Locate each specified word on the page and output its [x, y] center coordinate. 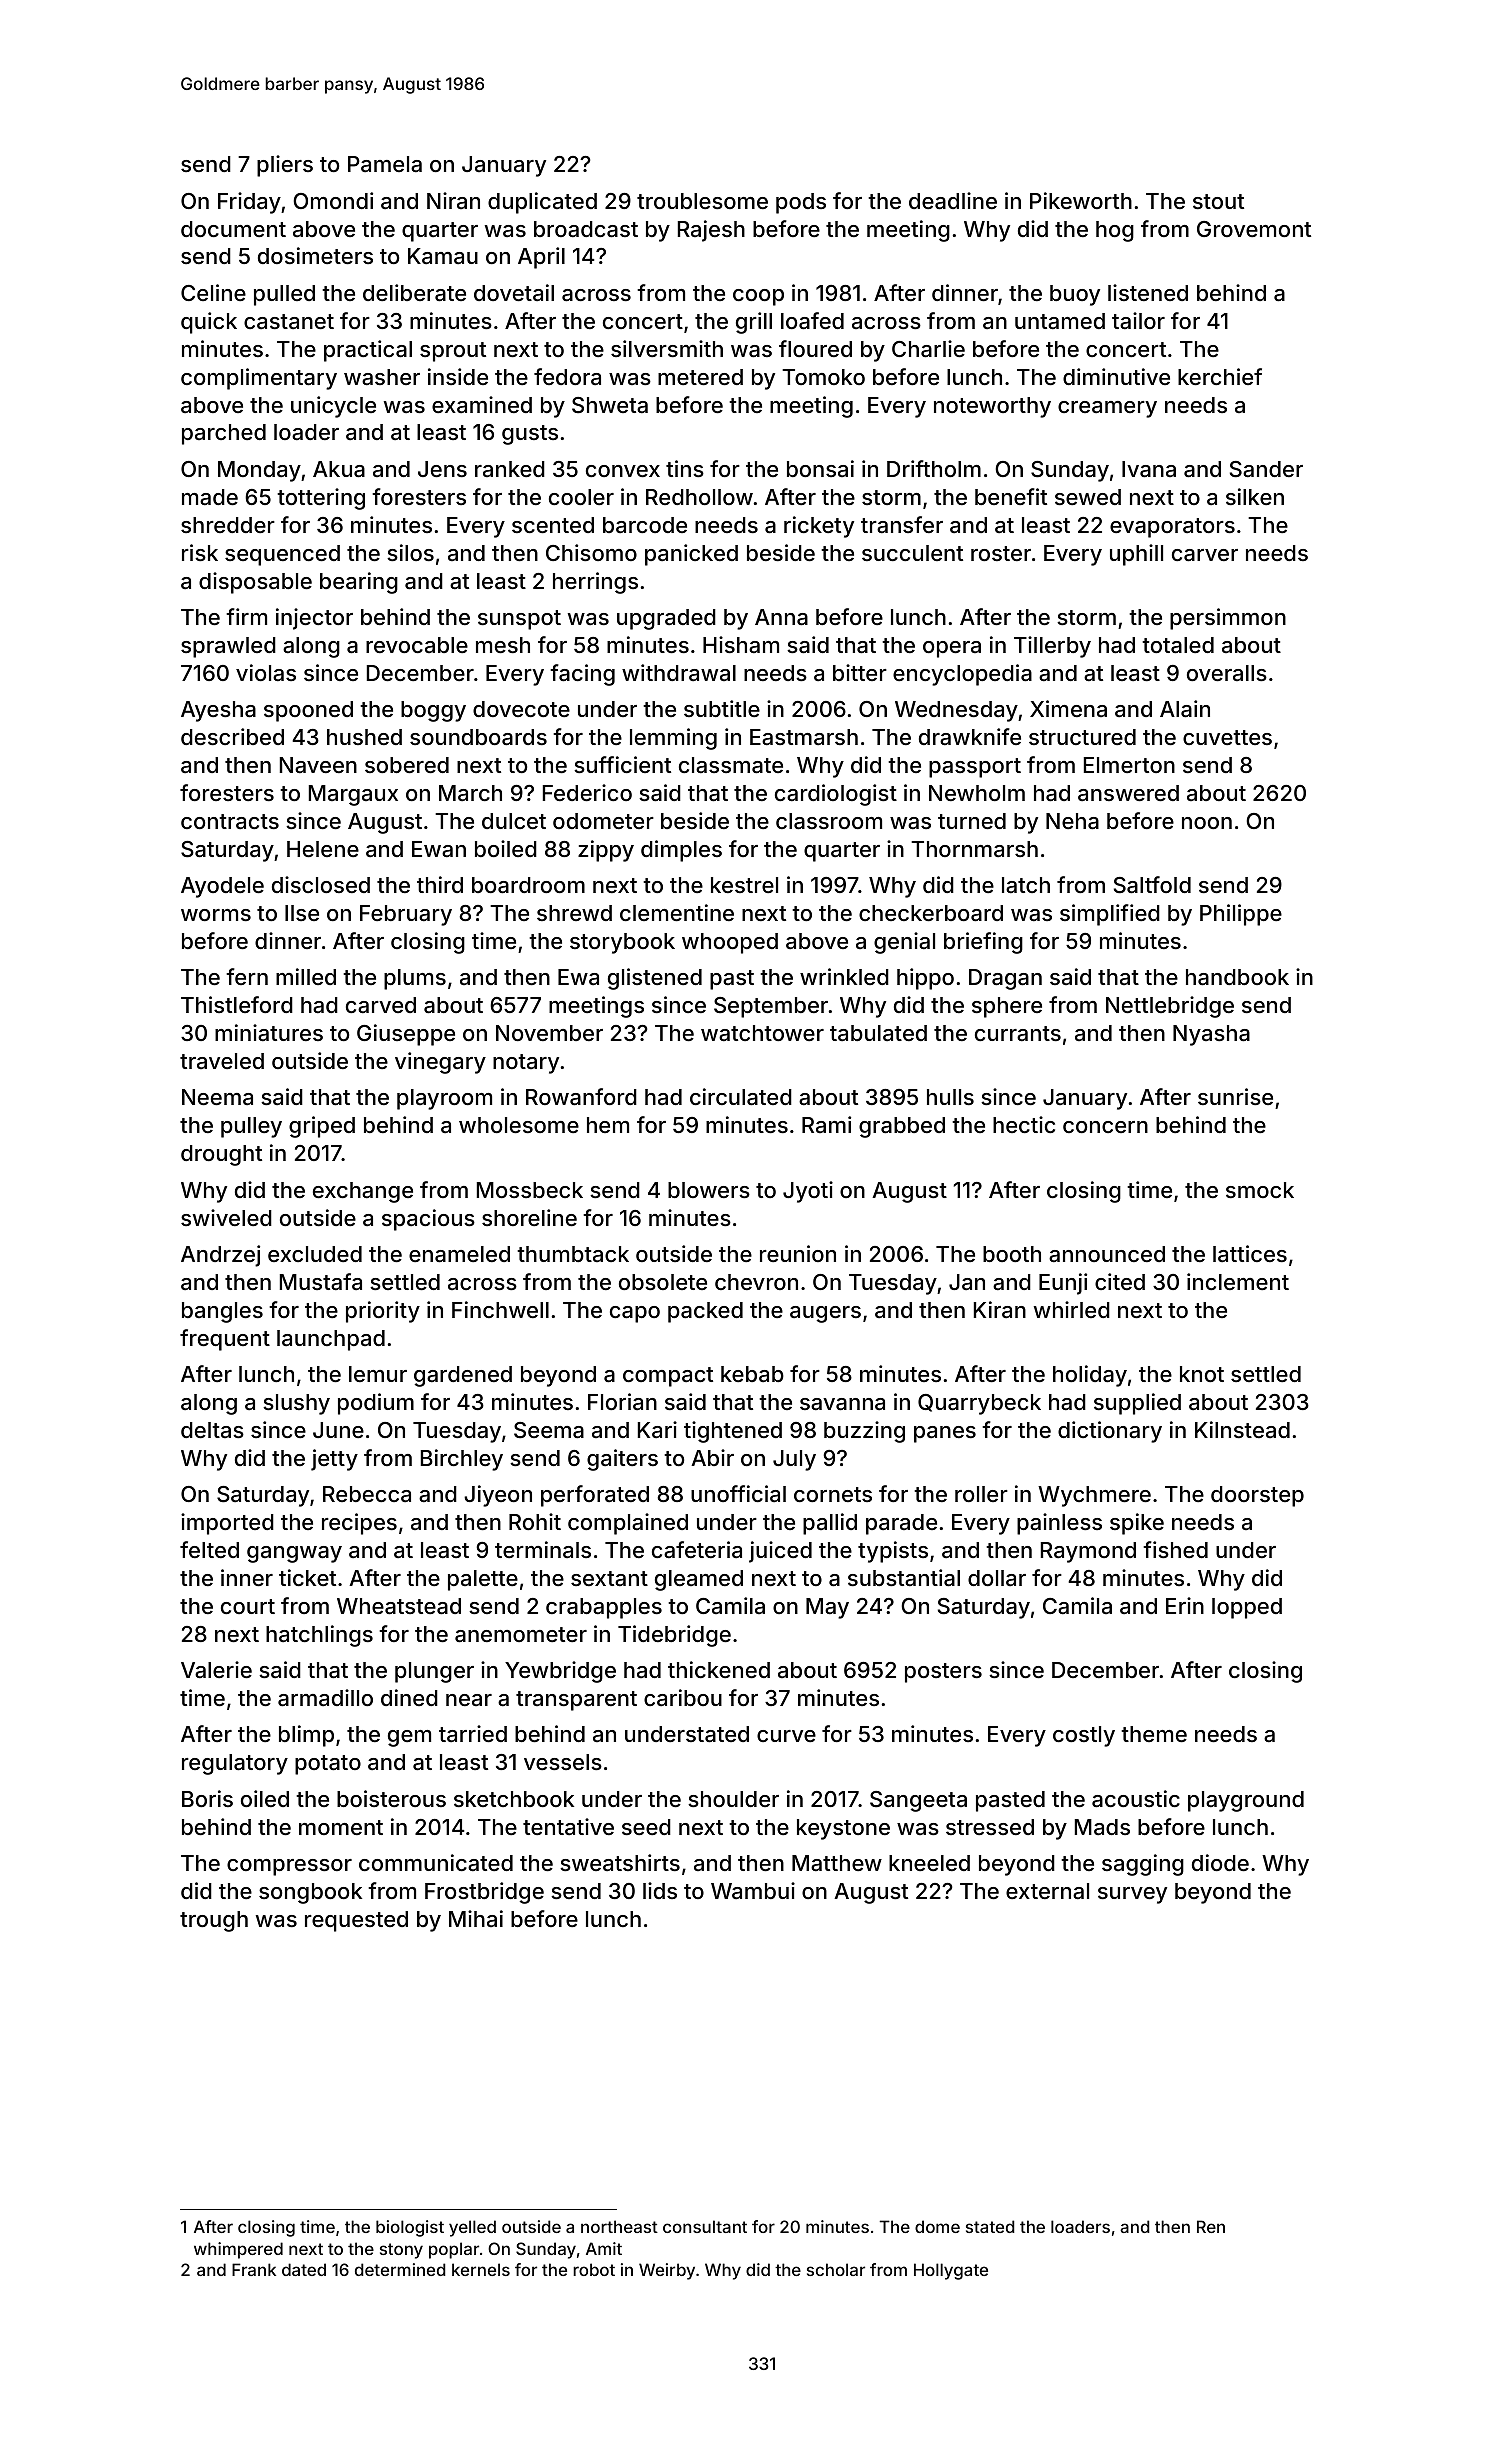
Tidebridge [674, 1636]
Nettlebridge [1170, 1007]
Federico [587, 792]
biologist [410, 2228]
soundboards [478, 737]
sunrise [1235, 1096]
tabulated [878, 1033]
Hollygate [951, 2271]
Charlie [928, 349]
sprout [453, 352]
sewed [1088, 497]
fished [1175, 1549]
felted [209, 1549]
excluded [315, 1254]
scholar [836, 2269]
